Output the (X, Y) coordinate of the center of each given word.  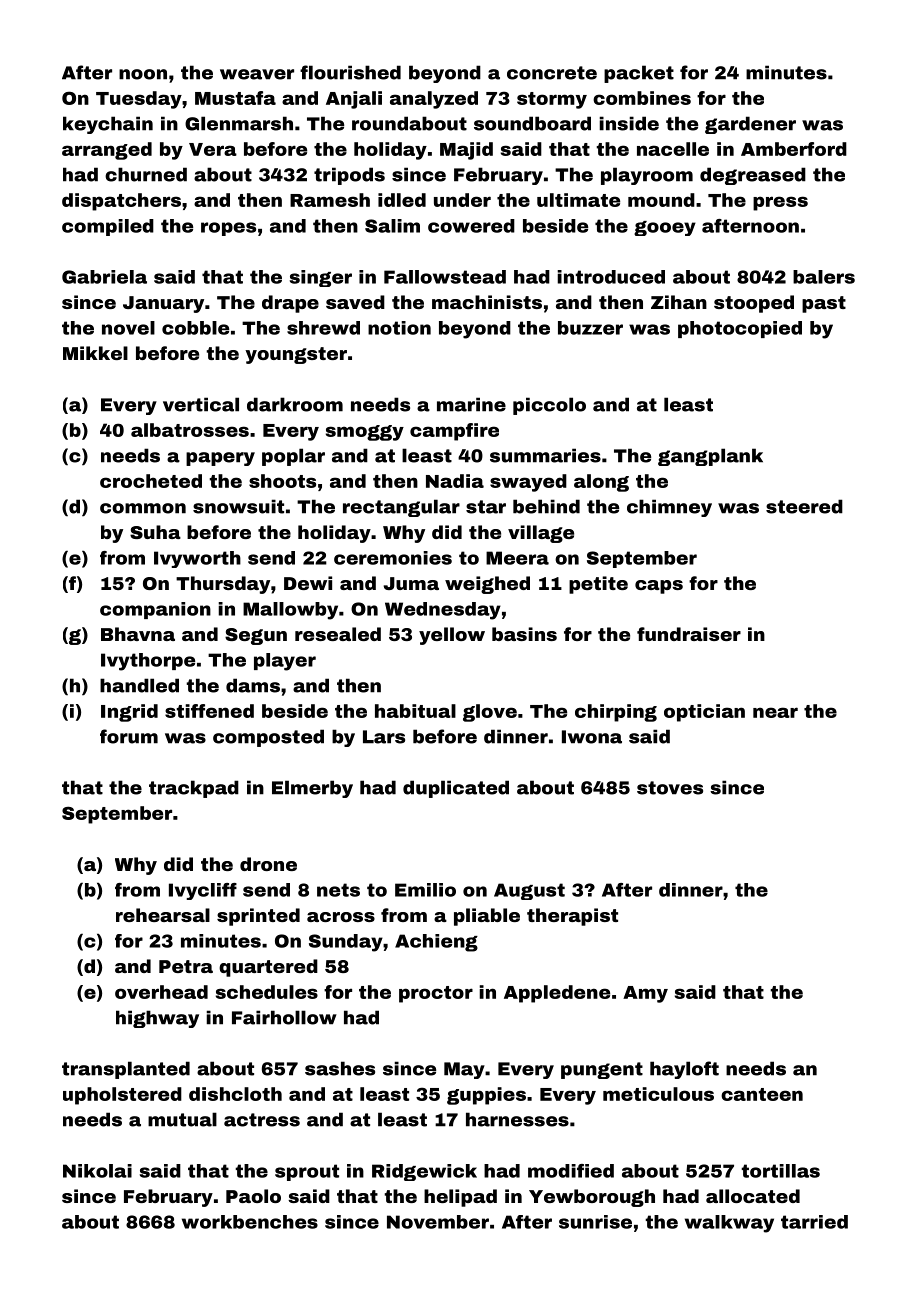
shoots (282, 481)
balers (824, 277)
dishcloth (235, 1094)
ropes (228, 229)
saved (355, 302)
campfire (454, 432)
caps (659, 587)
